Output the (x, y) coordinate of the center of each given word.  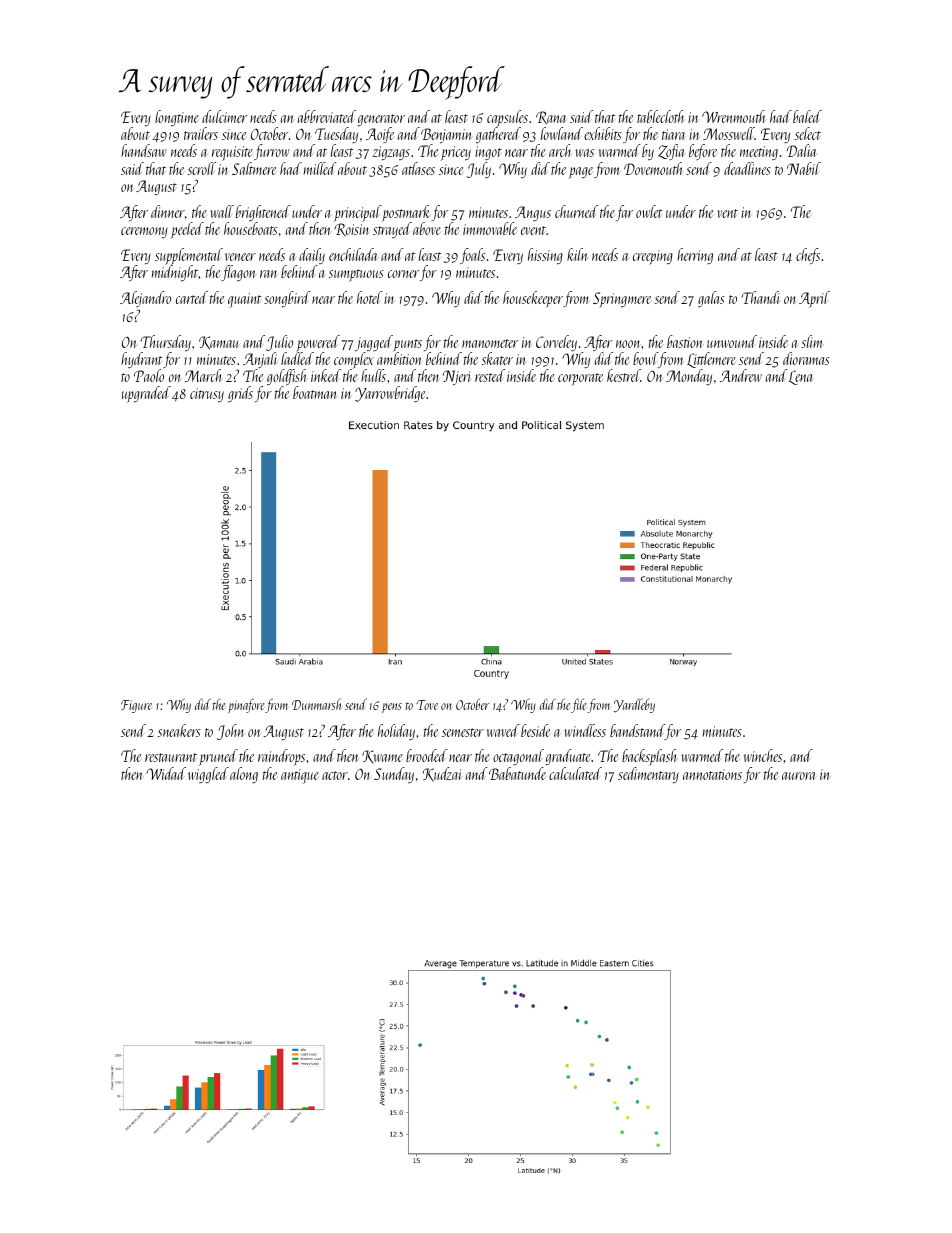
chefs (808, 256)
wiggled (208, 775)
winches (762, 755)
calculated (575, 773)
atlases (418, 168)
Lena (800, 377)
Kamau (218, 343)
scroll (202, 168)
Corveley (556, 343)
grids (240, 394)
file (579, 705)
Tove (427, 705)
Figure (136, 706)
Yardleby (634, 705)
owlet (649, 211)
